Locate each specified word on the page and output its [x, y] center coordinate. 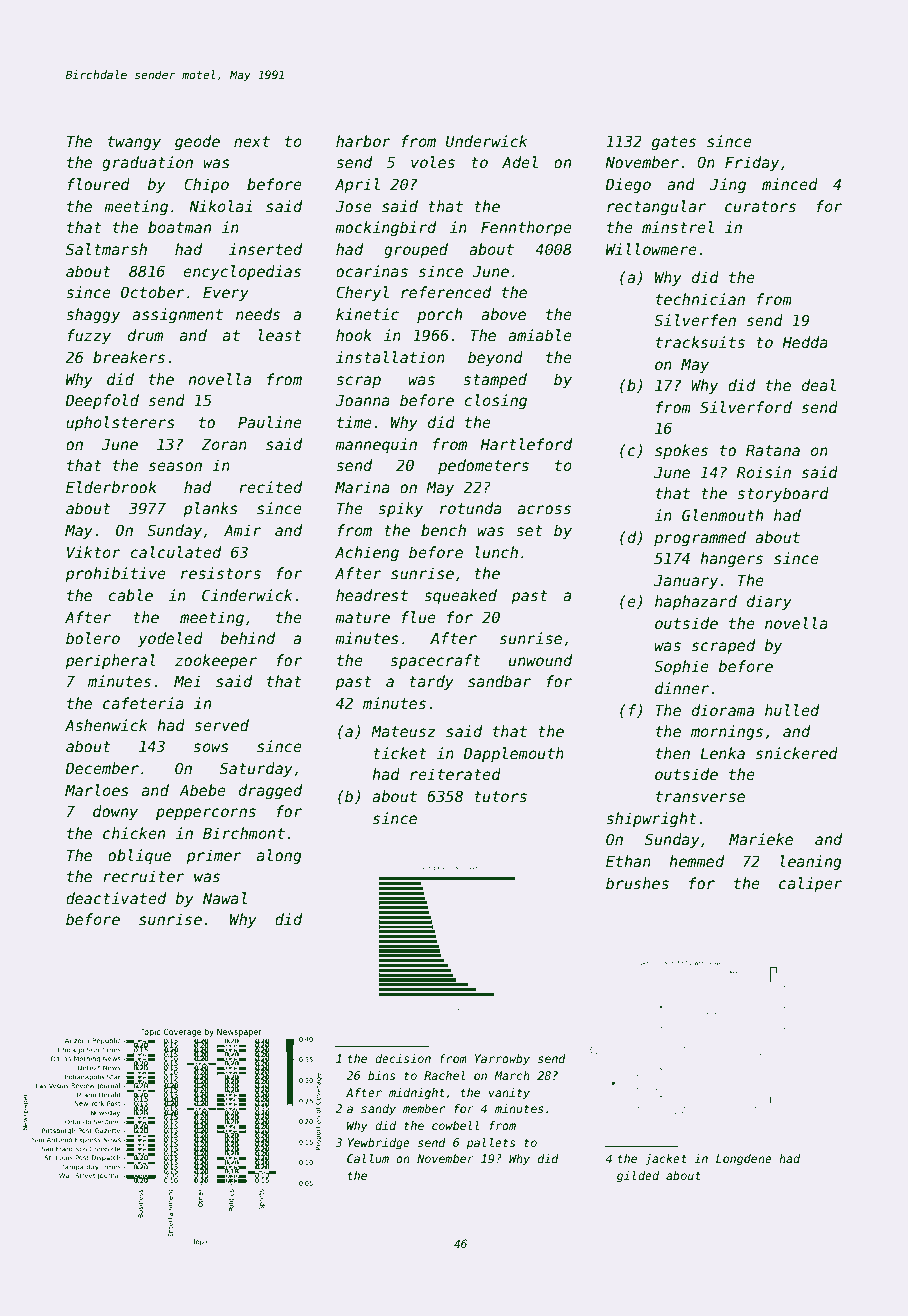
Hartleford [526, 444]
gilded [638, 1177]
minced [790, 184]
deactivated [116, 898]
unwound [540, 660]
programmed [700, 538]
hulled [792, 710]
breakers [129, 357]
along [279, 856]
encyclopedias [242, 272]
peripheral [110, 661]
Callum [368, 1158]
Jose [353, 206]
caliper [810, 884]
